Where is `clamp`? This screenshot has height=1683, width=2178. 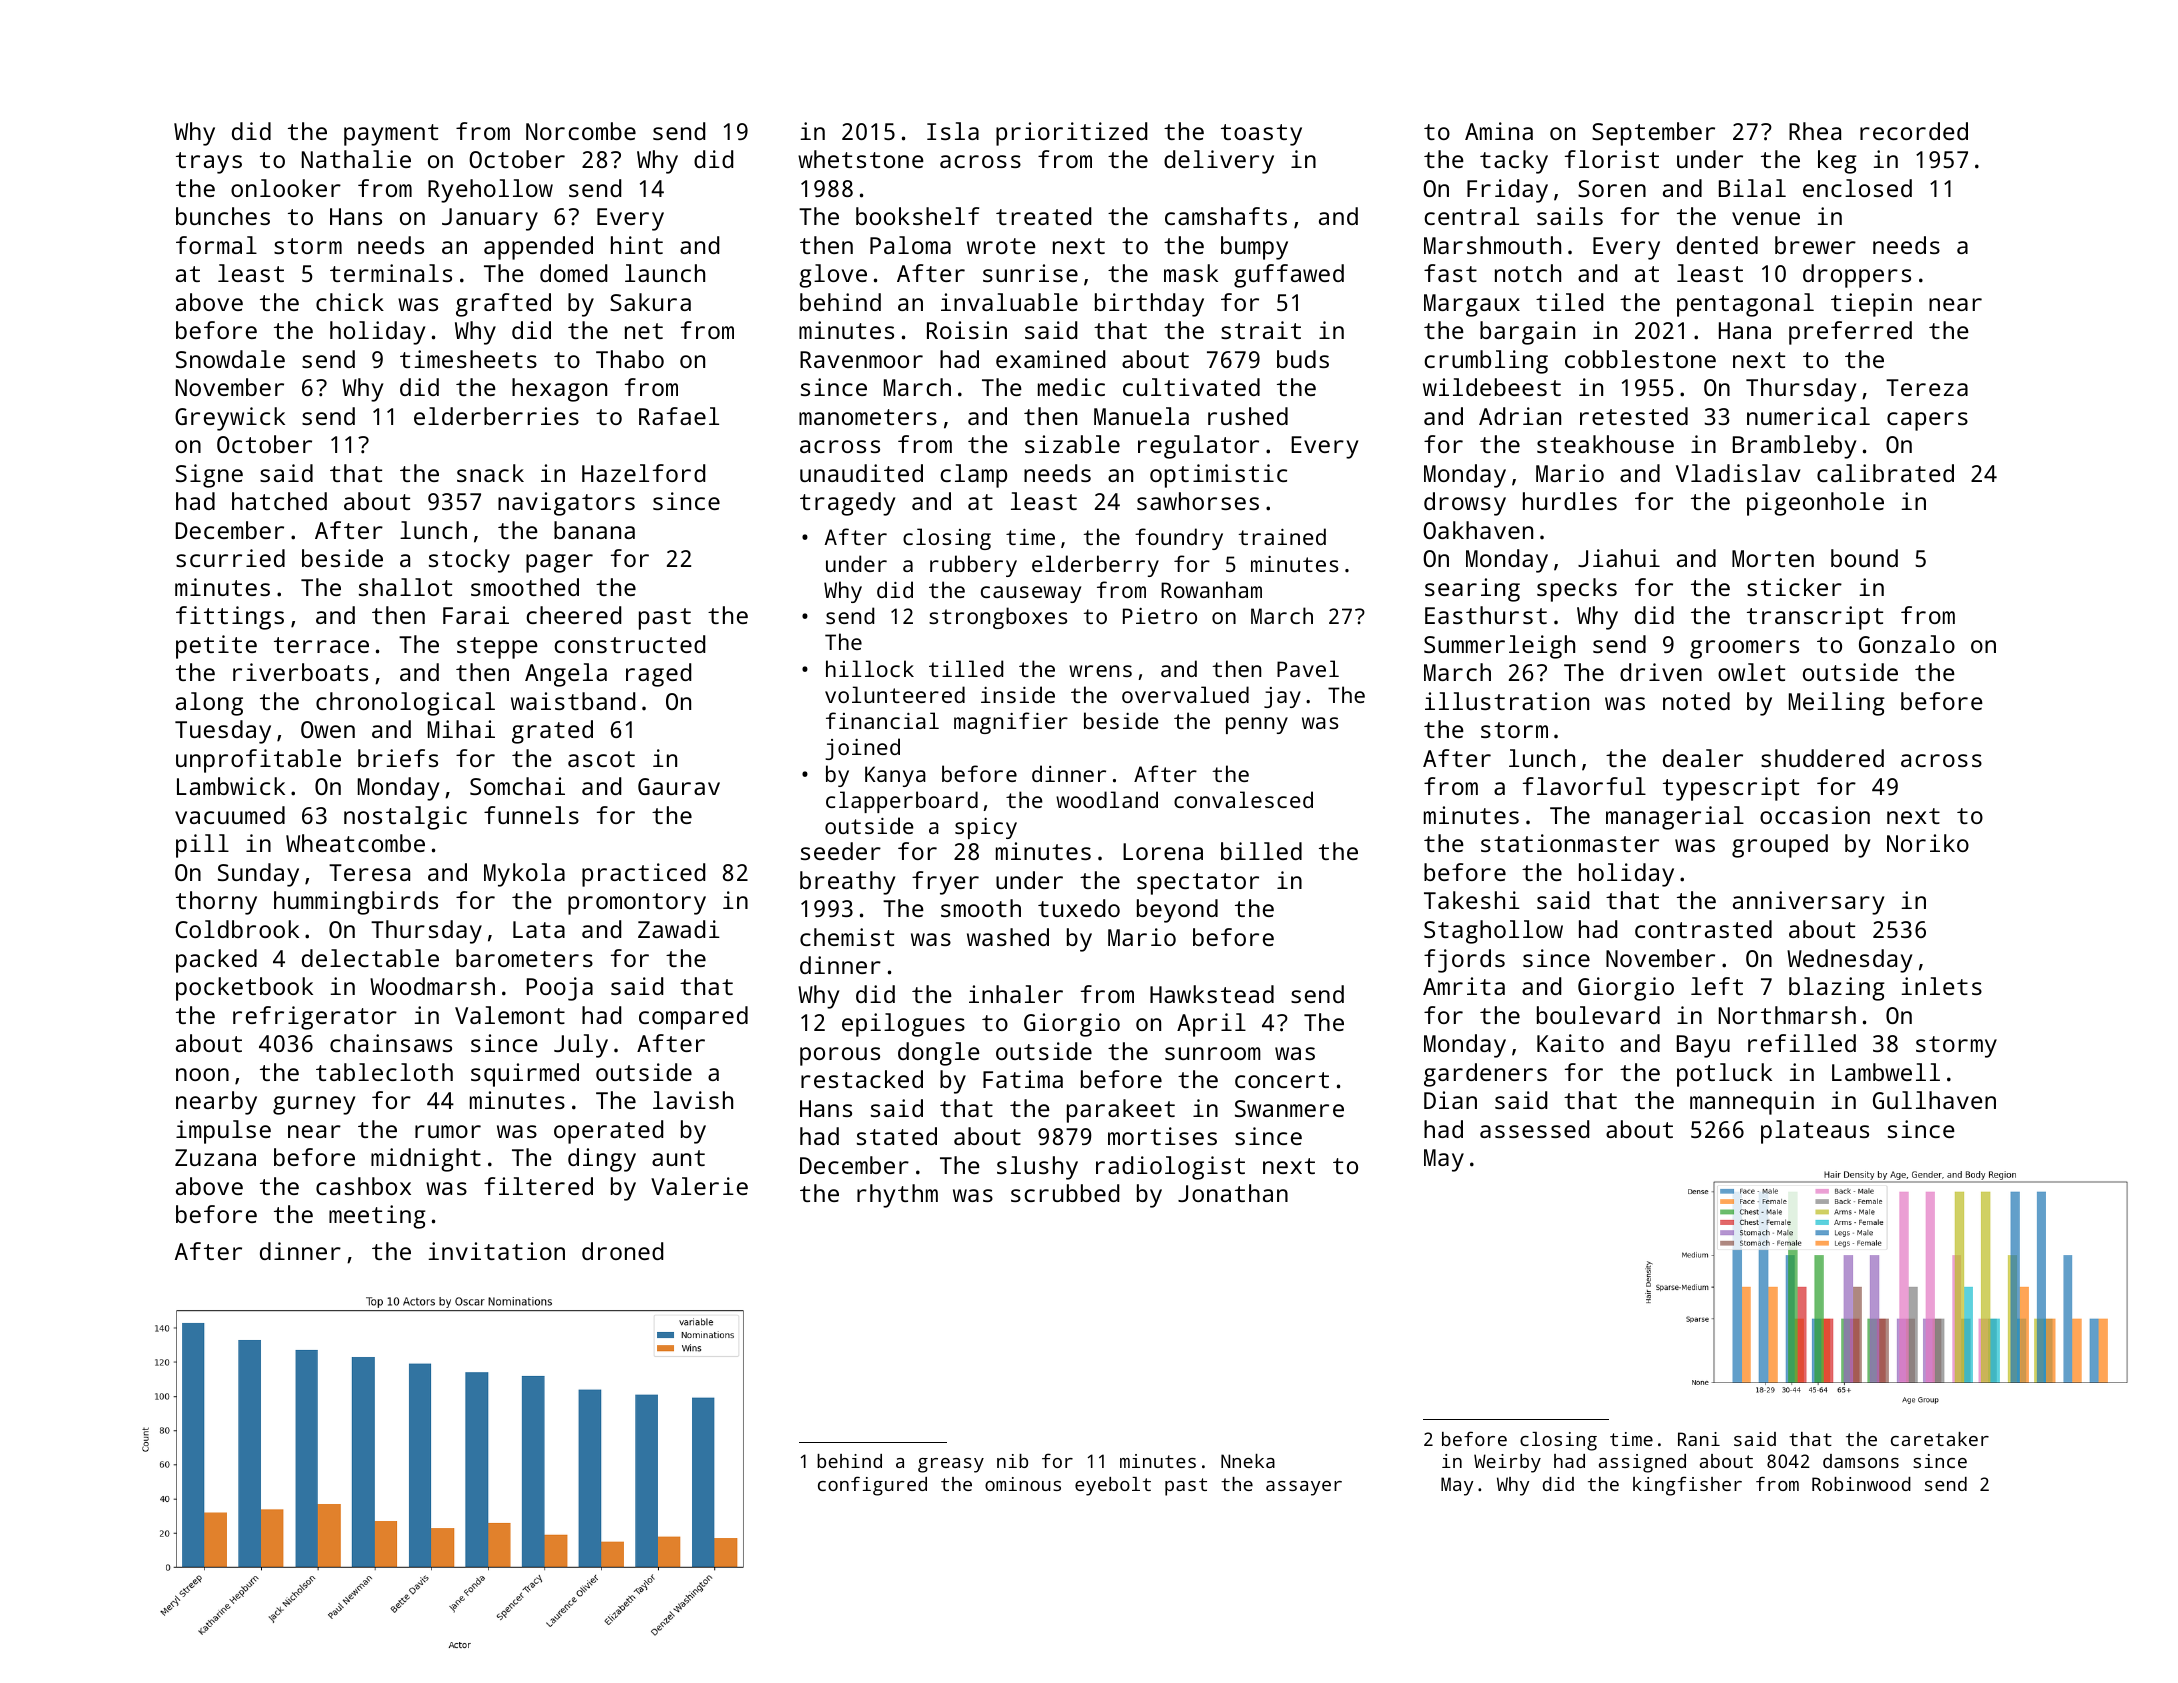
clamp is located at coordinates (973, 476).
